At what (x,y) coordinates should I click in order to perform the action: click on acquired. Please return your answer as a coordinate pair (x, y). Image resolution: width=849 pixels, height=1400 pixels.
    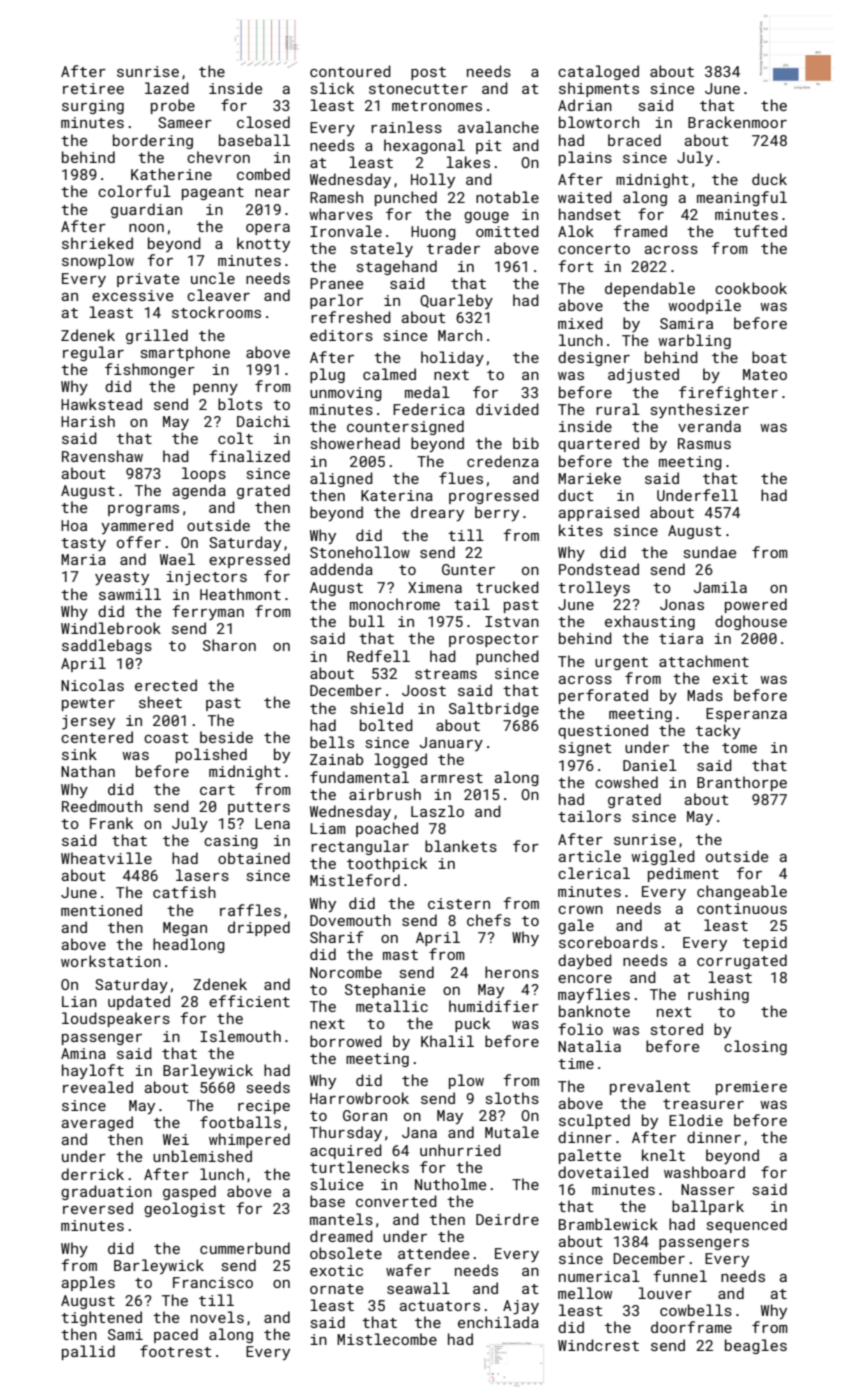
    Looking at the image, I should click on (346, 1151).
